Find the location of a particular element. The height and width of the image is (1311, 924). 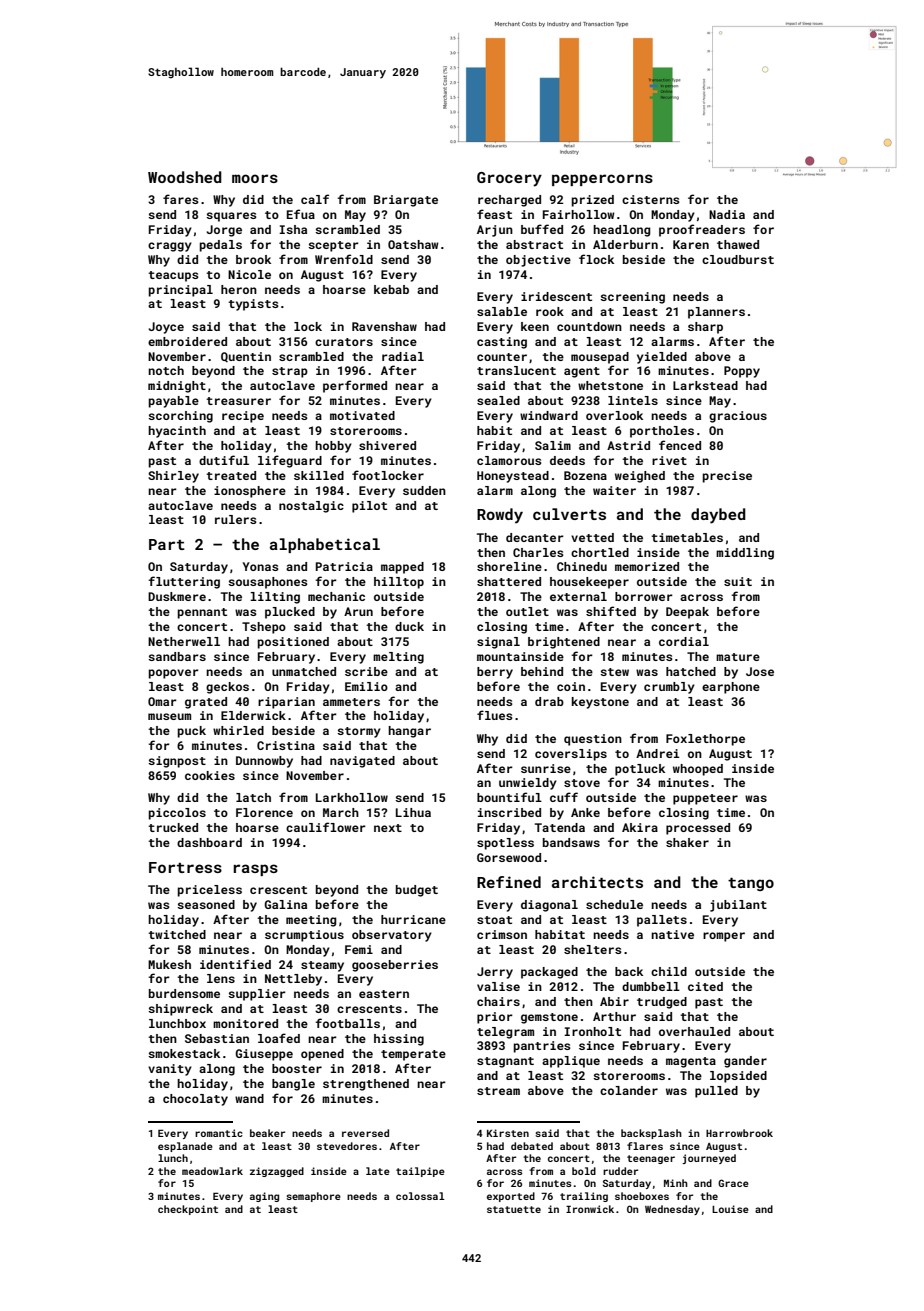

Rowdy is located at coordinates (500, 516).
